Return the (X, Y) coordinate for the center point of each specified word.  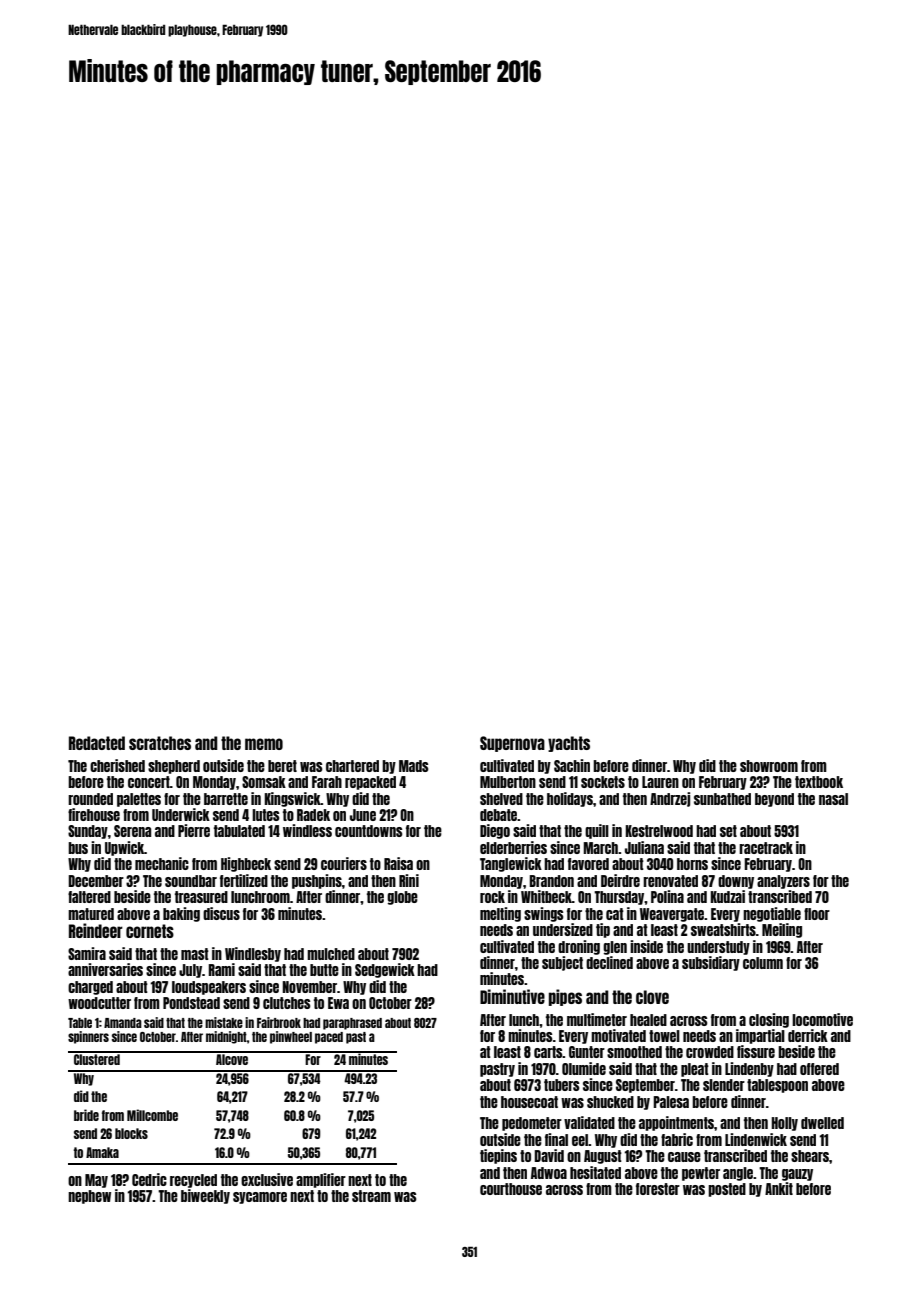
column (763, 963)
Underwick (181, 814)
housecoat (529, 1102)
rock (492, 897)
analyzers (783, 882)
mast (195, 954)
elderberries (513, 847)
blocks (131, 1133)
